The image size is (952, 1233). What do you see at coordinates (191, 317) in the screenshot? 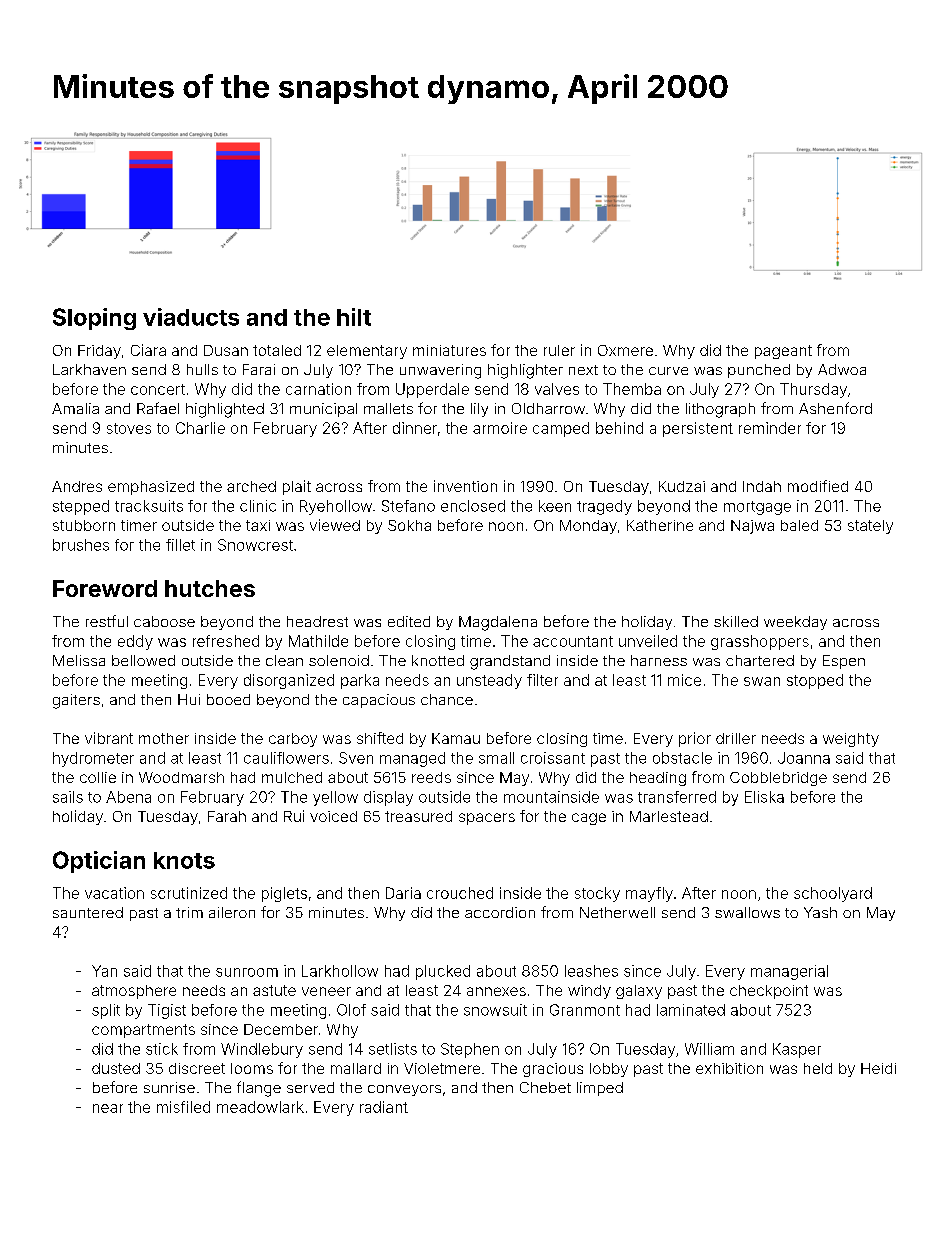
I see `viaducts` at bounding box center [191, 317].
